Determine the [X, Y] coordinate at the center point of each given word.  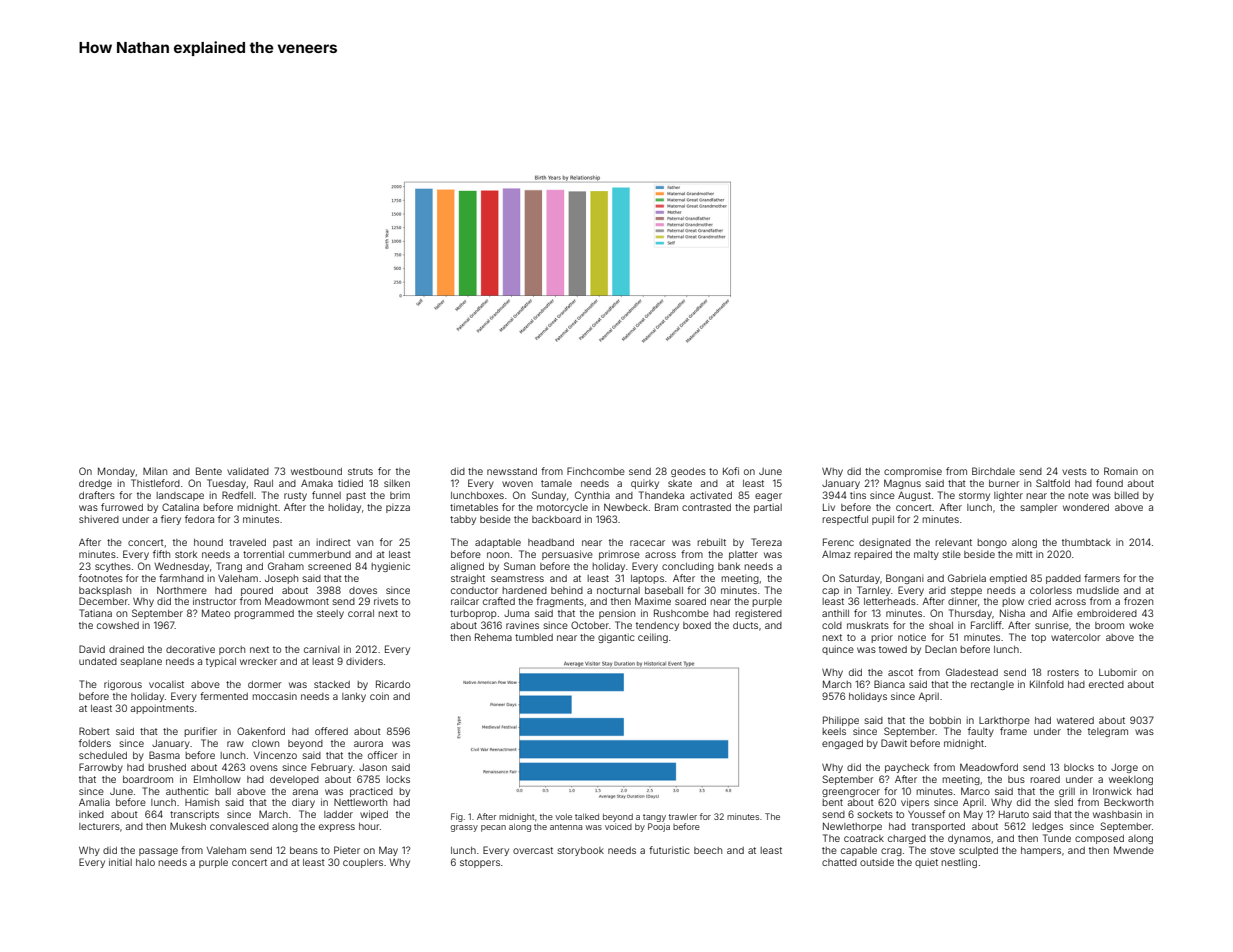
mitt [1024, 554]
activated [711, 495]
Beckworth [1128, 802]
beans [304, 850]
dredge [95, 484]
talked [587, 817]
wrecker [258, 661]
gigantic [616, 638]
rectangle [992, 685]
